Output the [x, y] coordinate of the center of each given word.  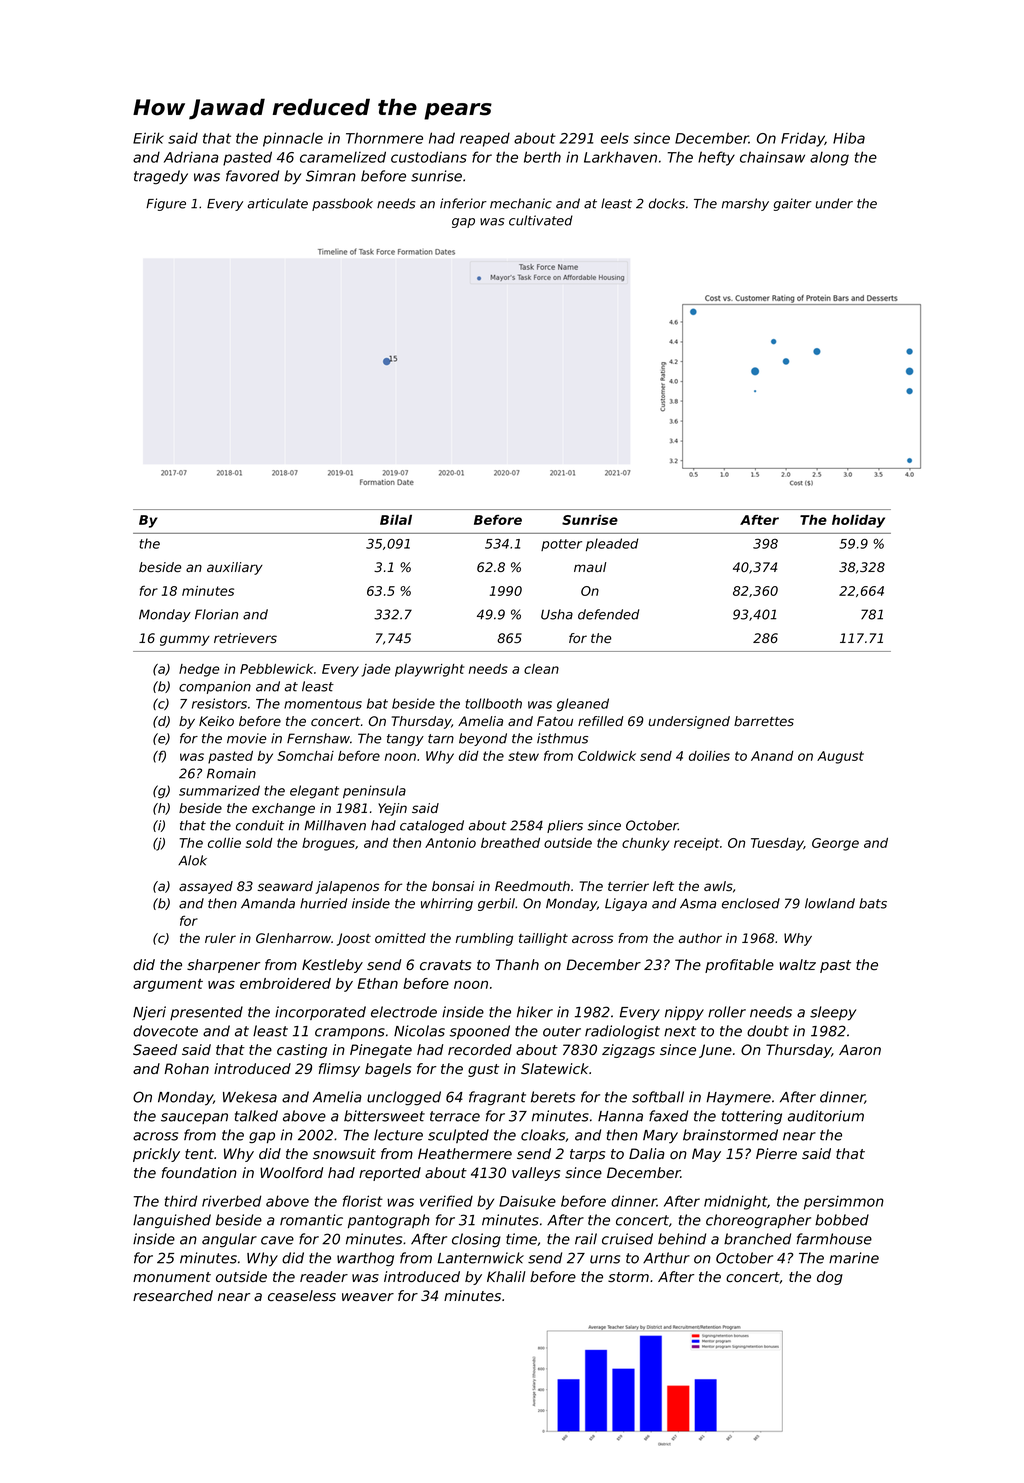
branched [757, 1239]
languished [172, 1221]
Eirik [148, 138]
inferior [463, 203]
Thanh [517, 964]
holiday [858, 521]
